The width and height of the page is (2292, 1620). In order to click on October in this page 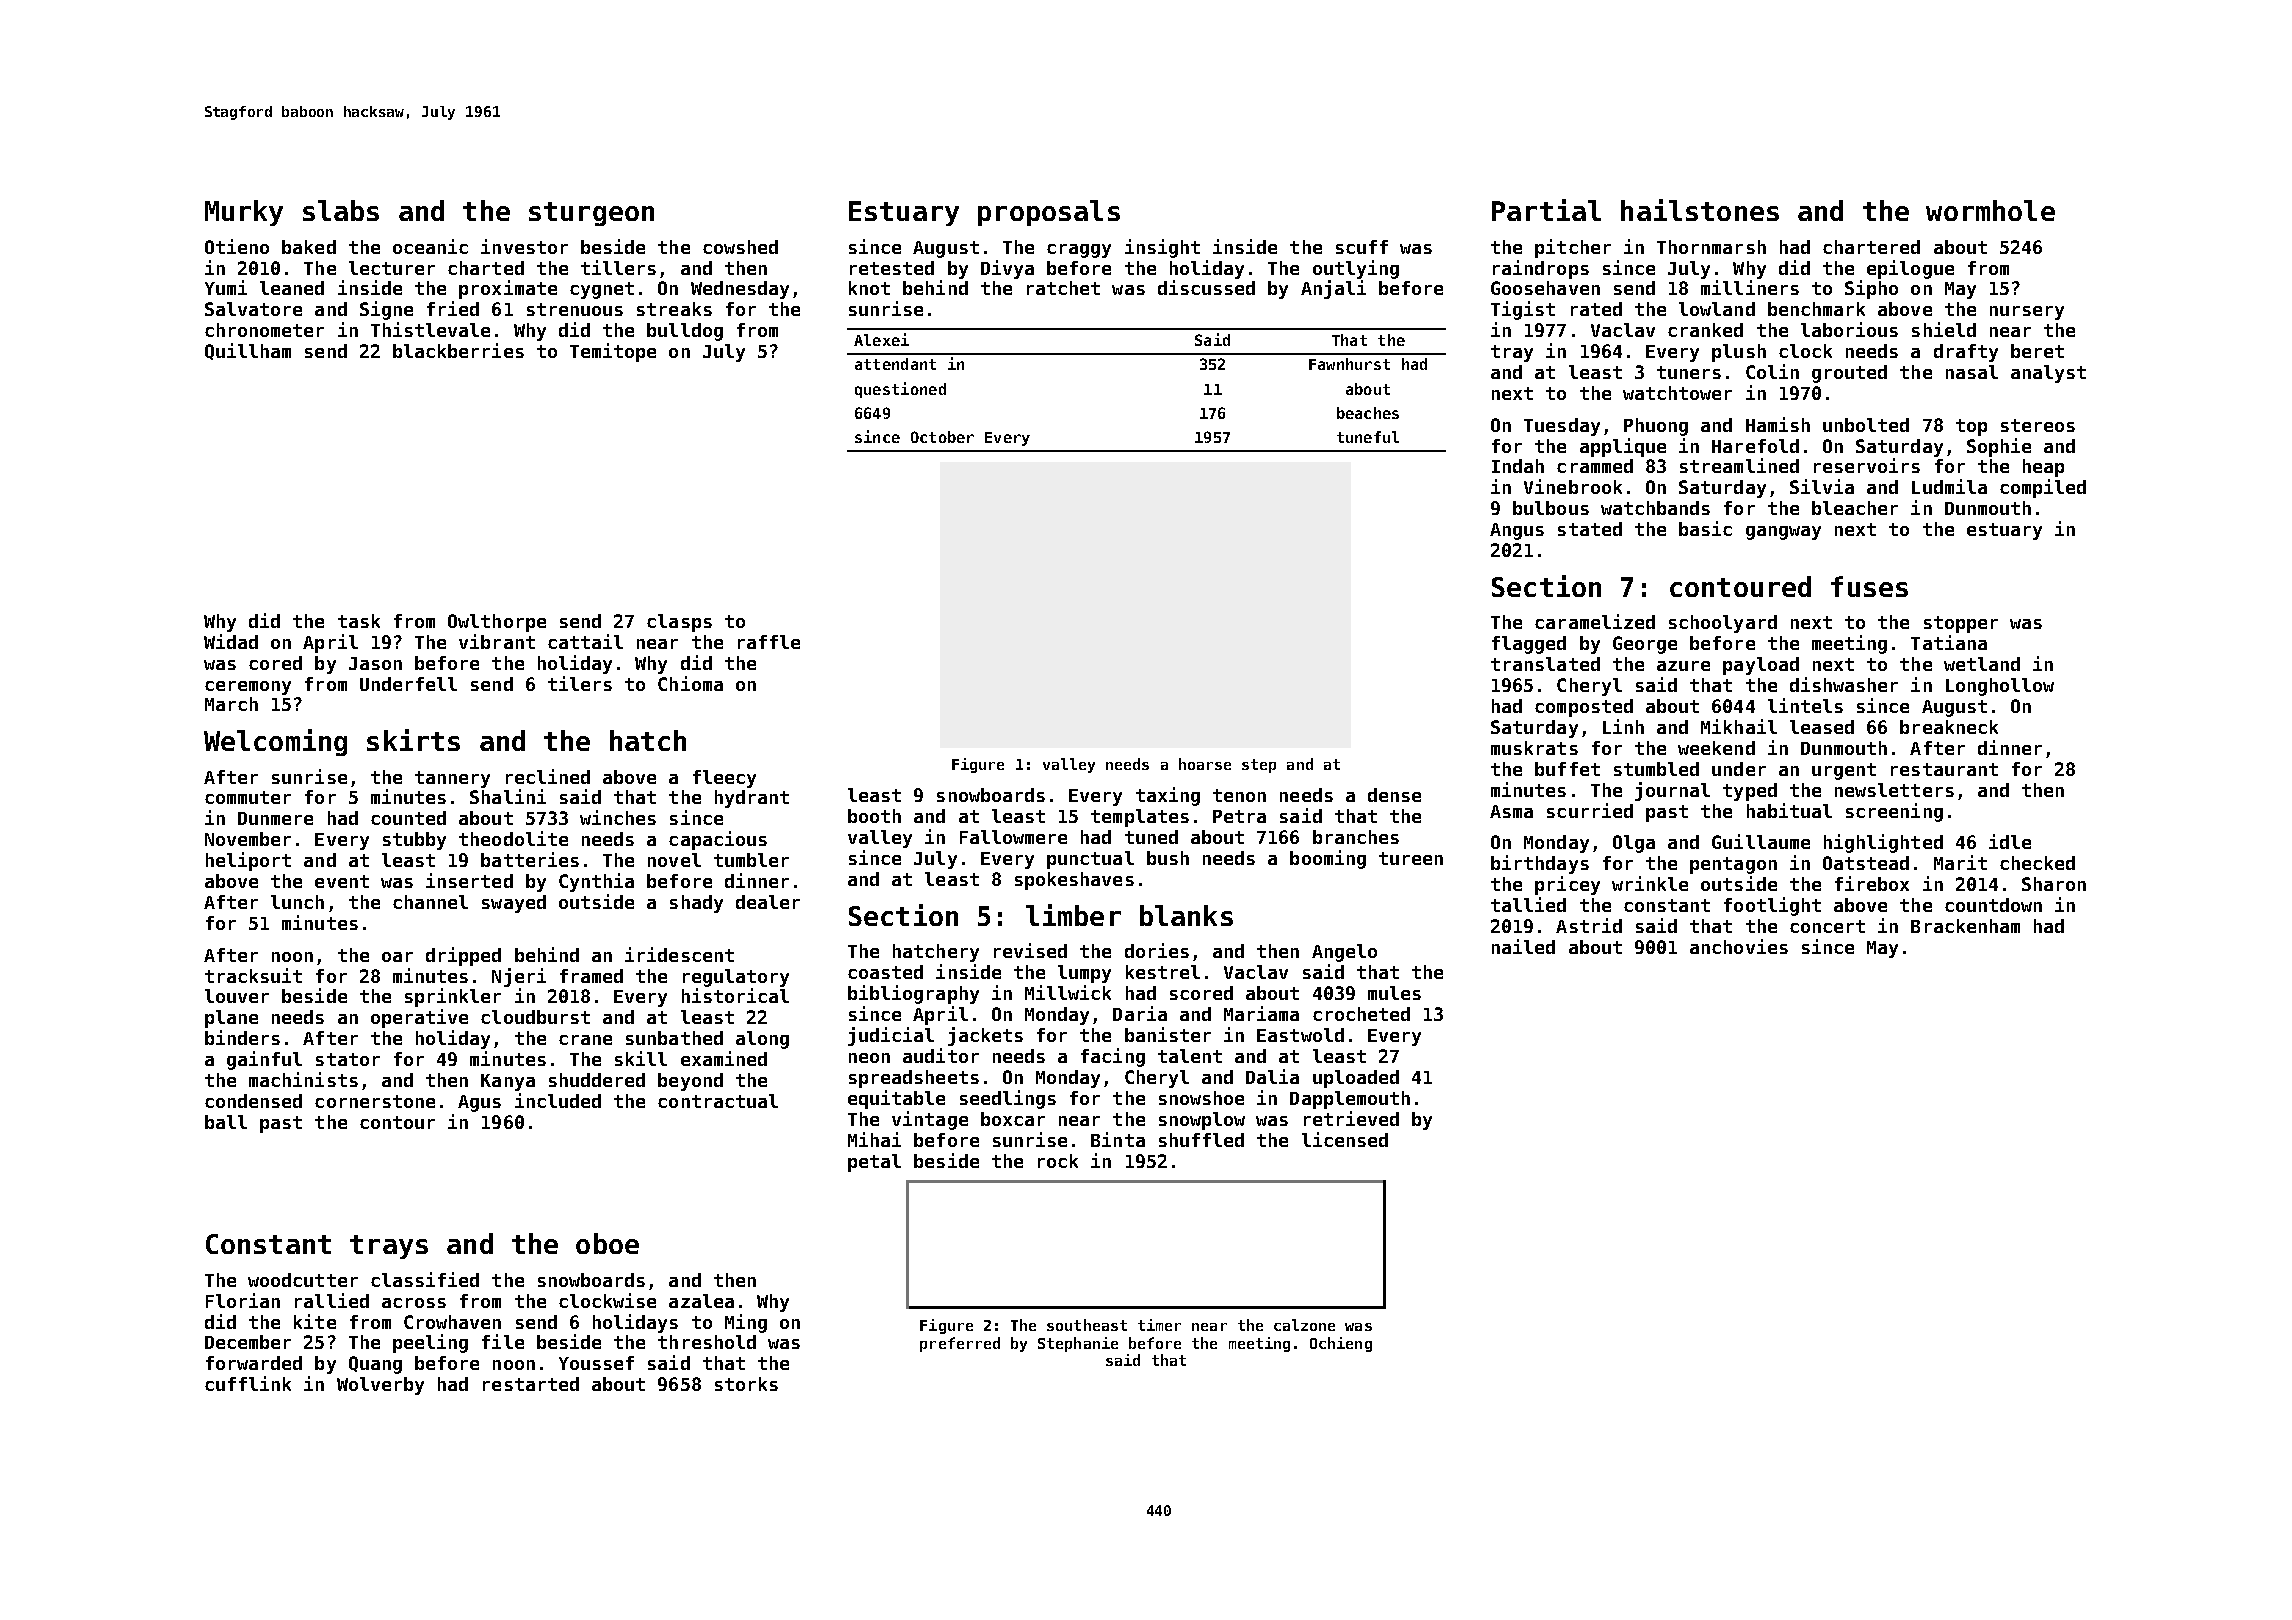, I will do `click(942, 437)`.
